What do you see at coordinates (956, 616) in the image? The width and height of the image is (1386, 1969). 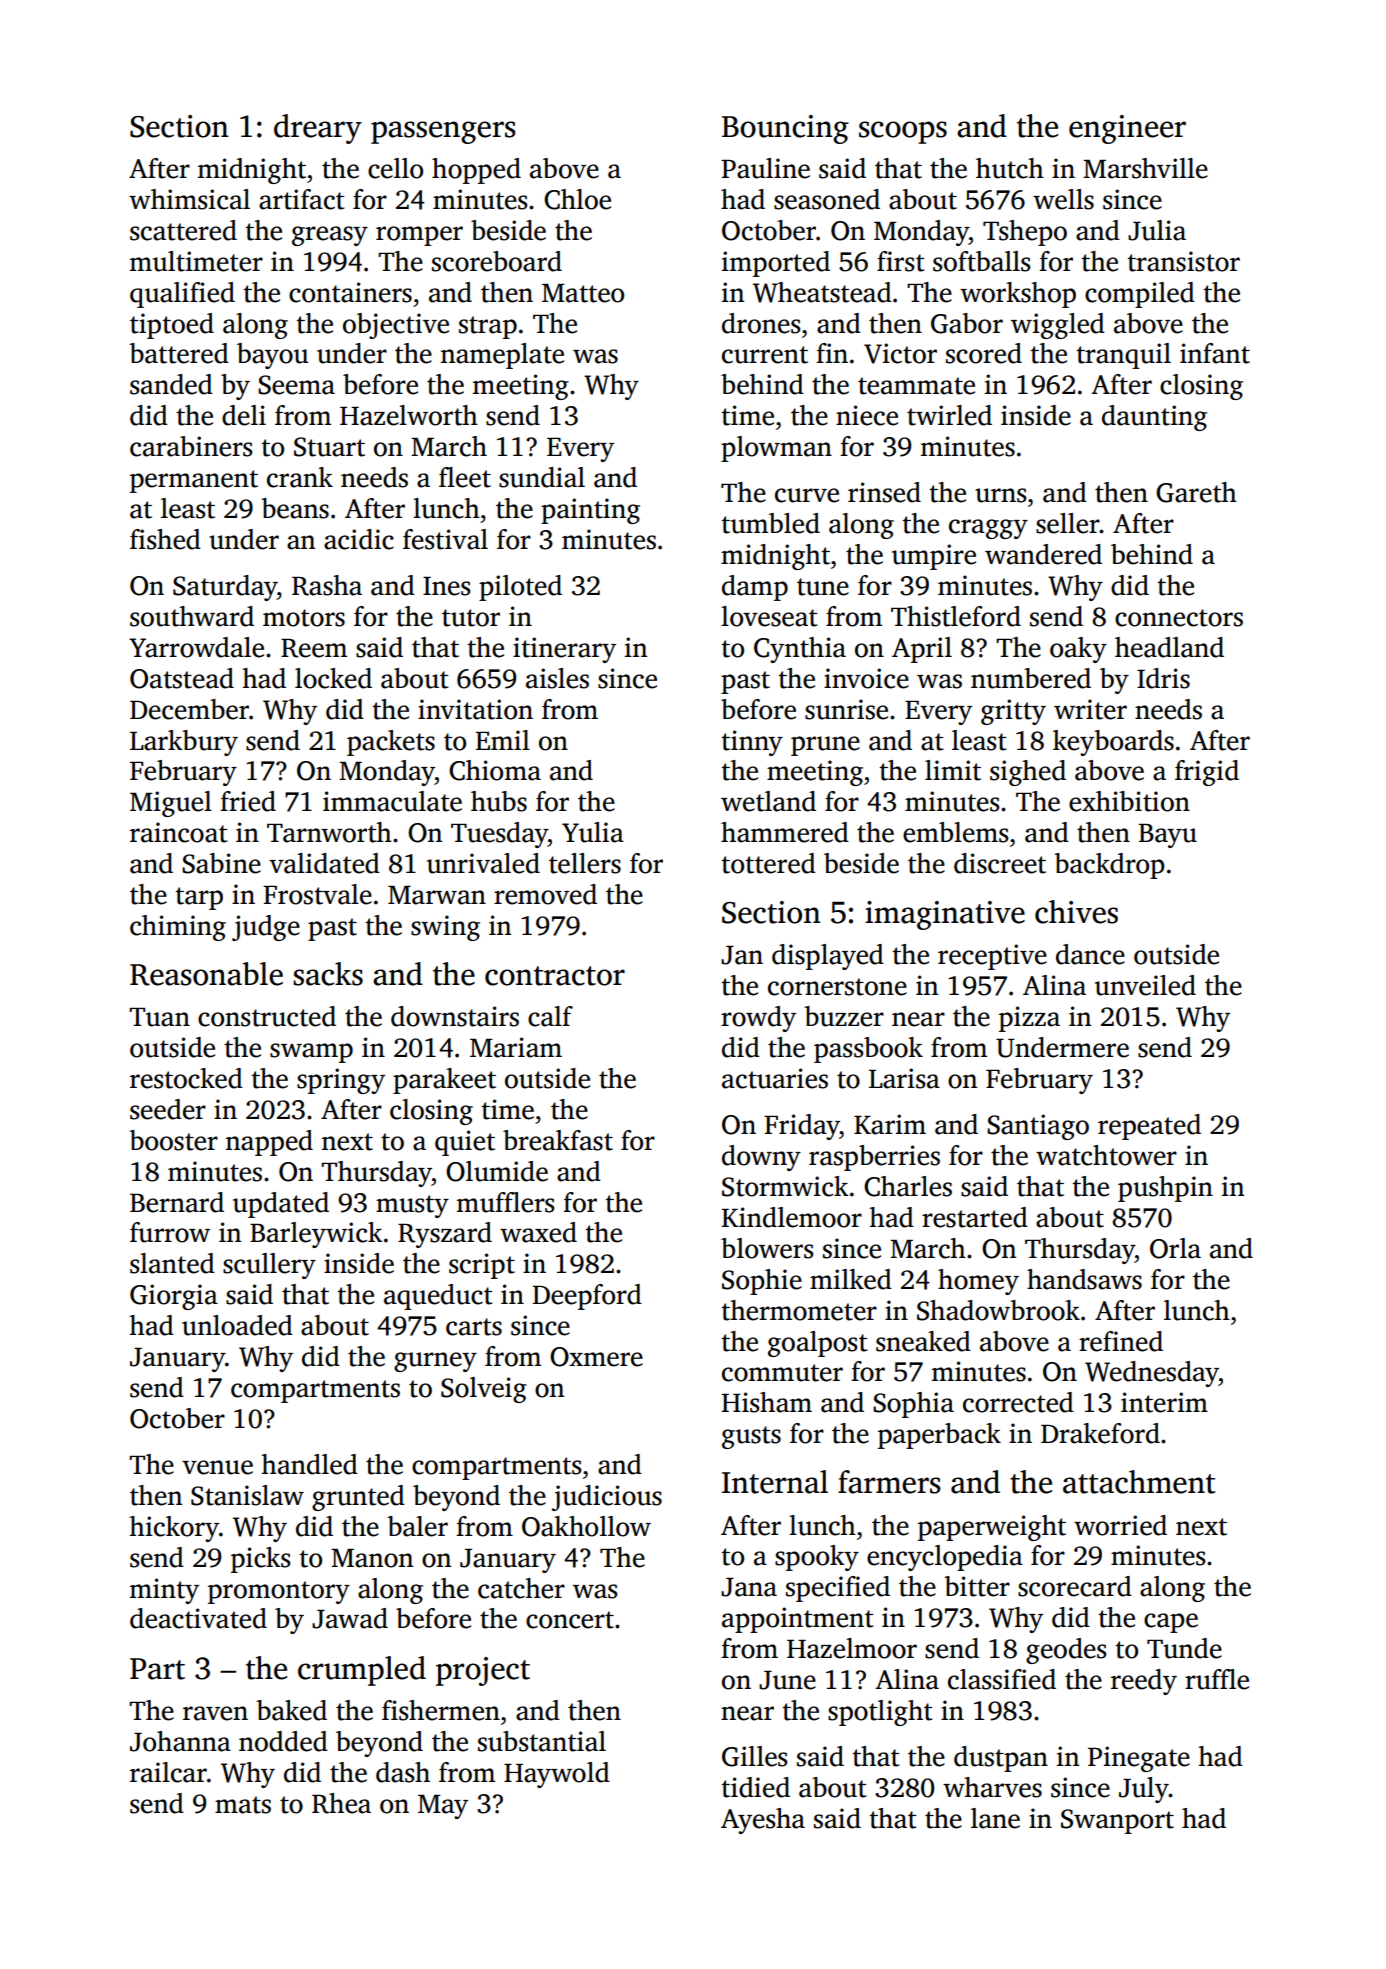 I see `Thistleford` at bounding box center [956, 616].
